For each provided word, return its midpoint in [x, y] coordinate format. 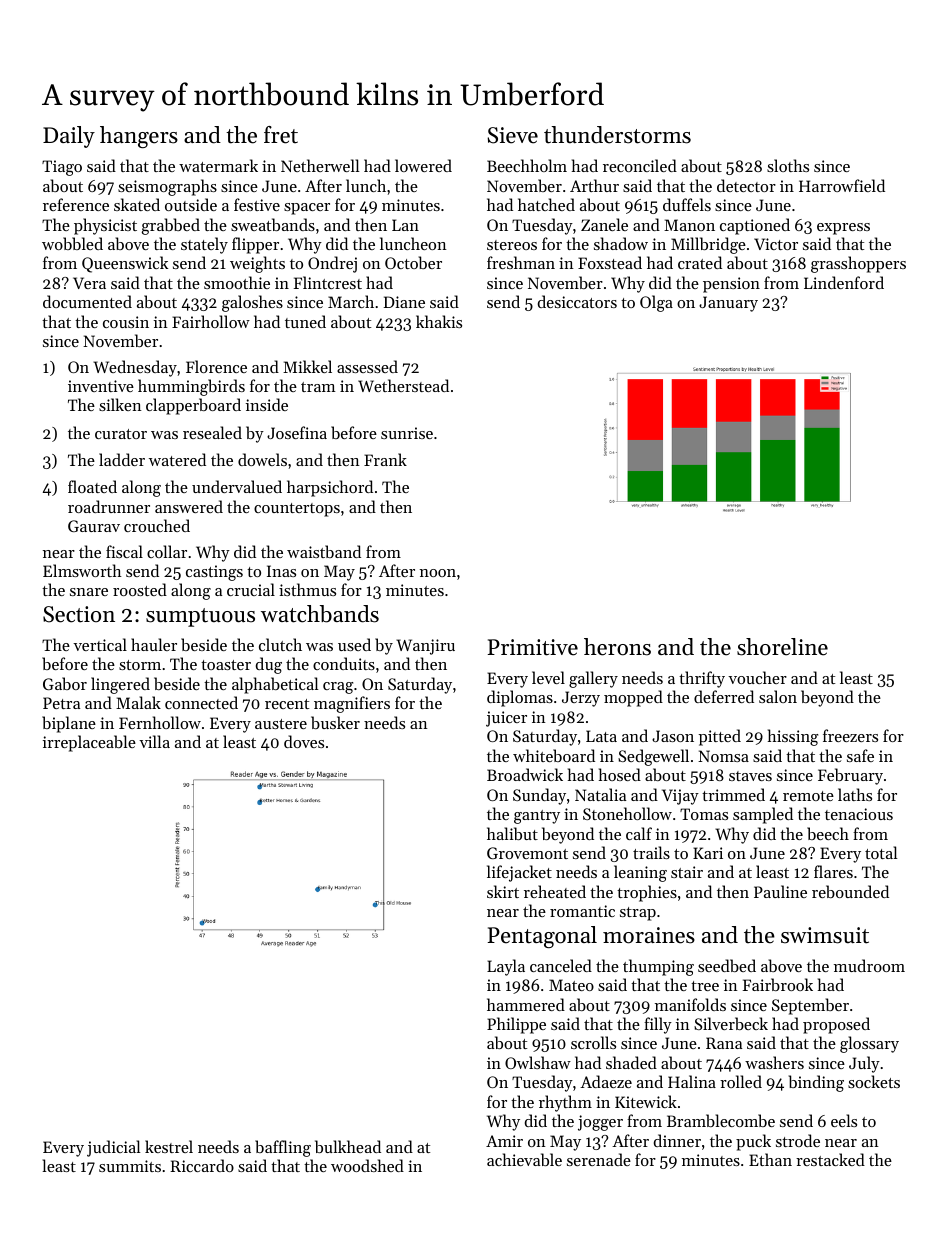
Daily [69, 137]
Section [79, 614]
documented [87, 301]
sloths [788, 165]
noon [438, 573]
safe [860, 755]
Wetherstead [403, 385]
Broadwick [525, 774]
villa [154, 741]
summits [130, 1166]
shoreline [782, 647]
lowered [423, 165]
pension [731, 285]
